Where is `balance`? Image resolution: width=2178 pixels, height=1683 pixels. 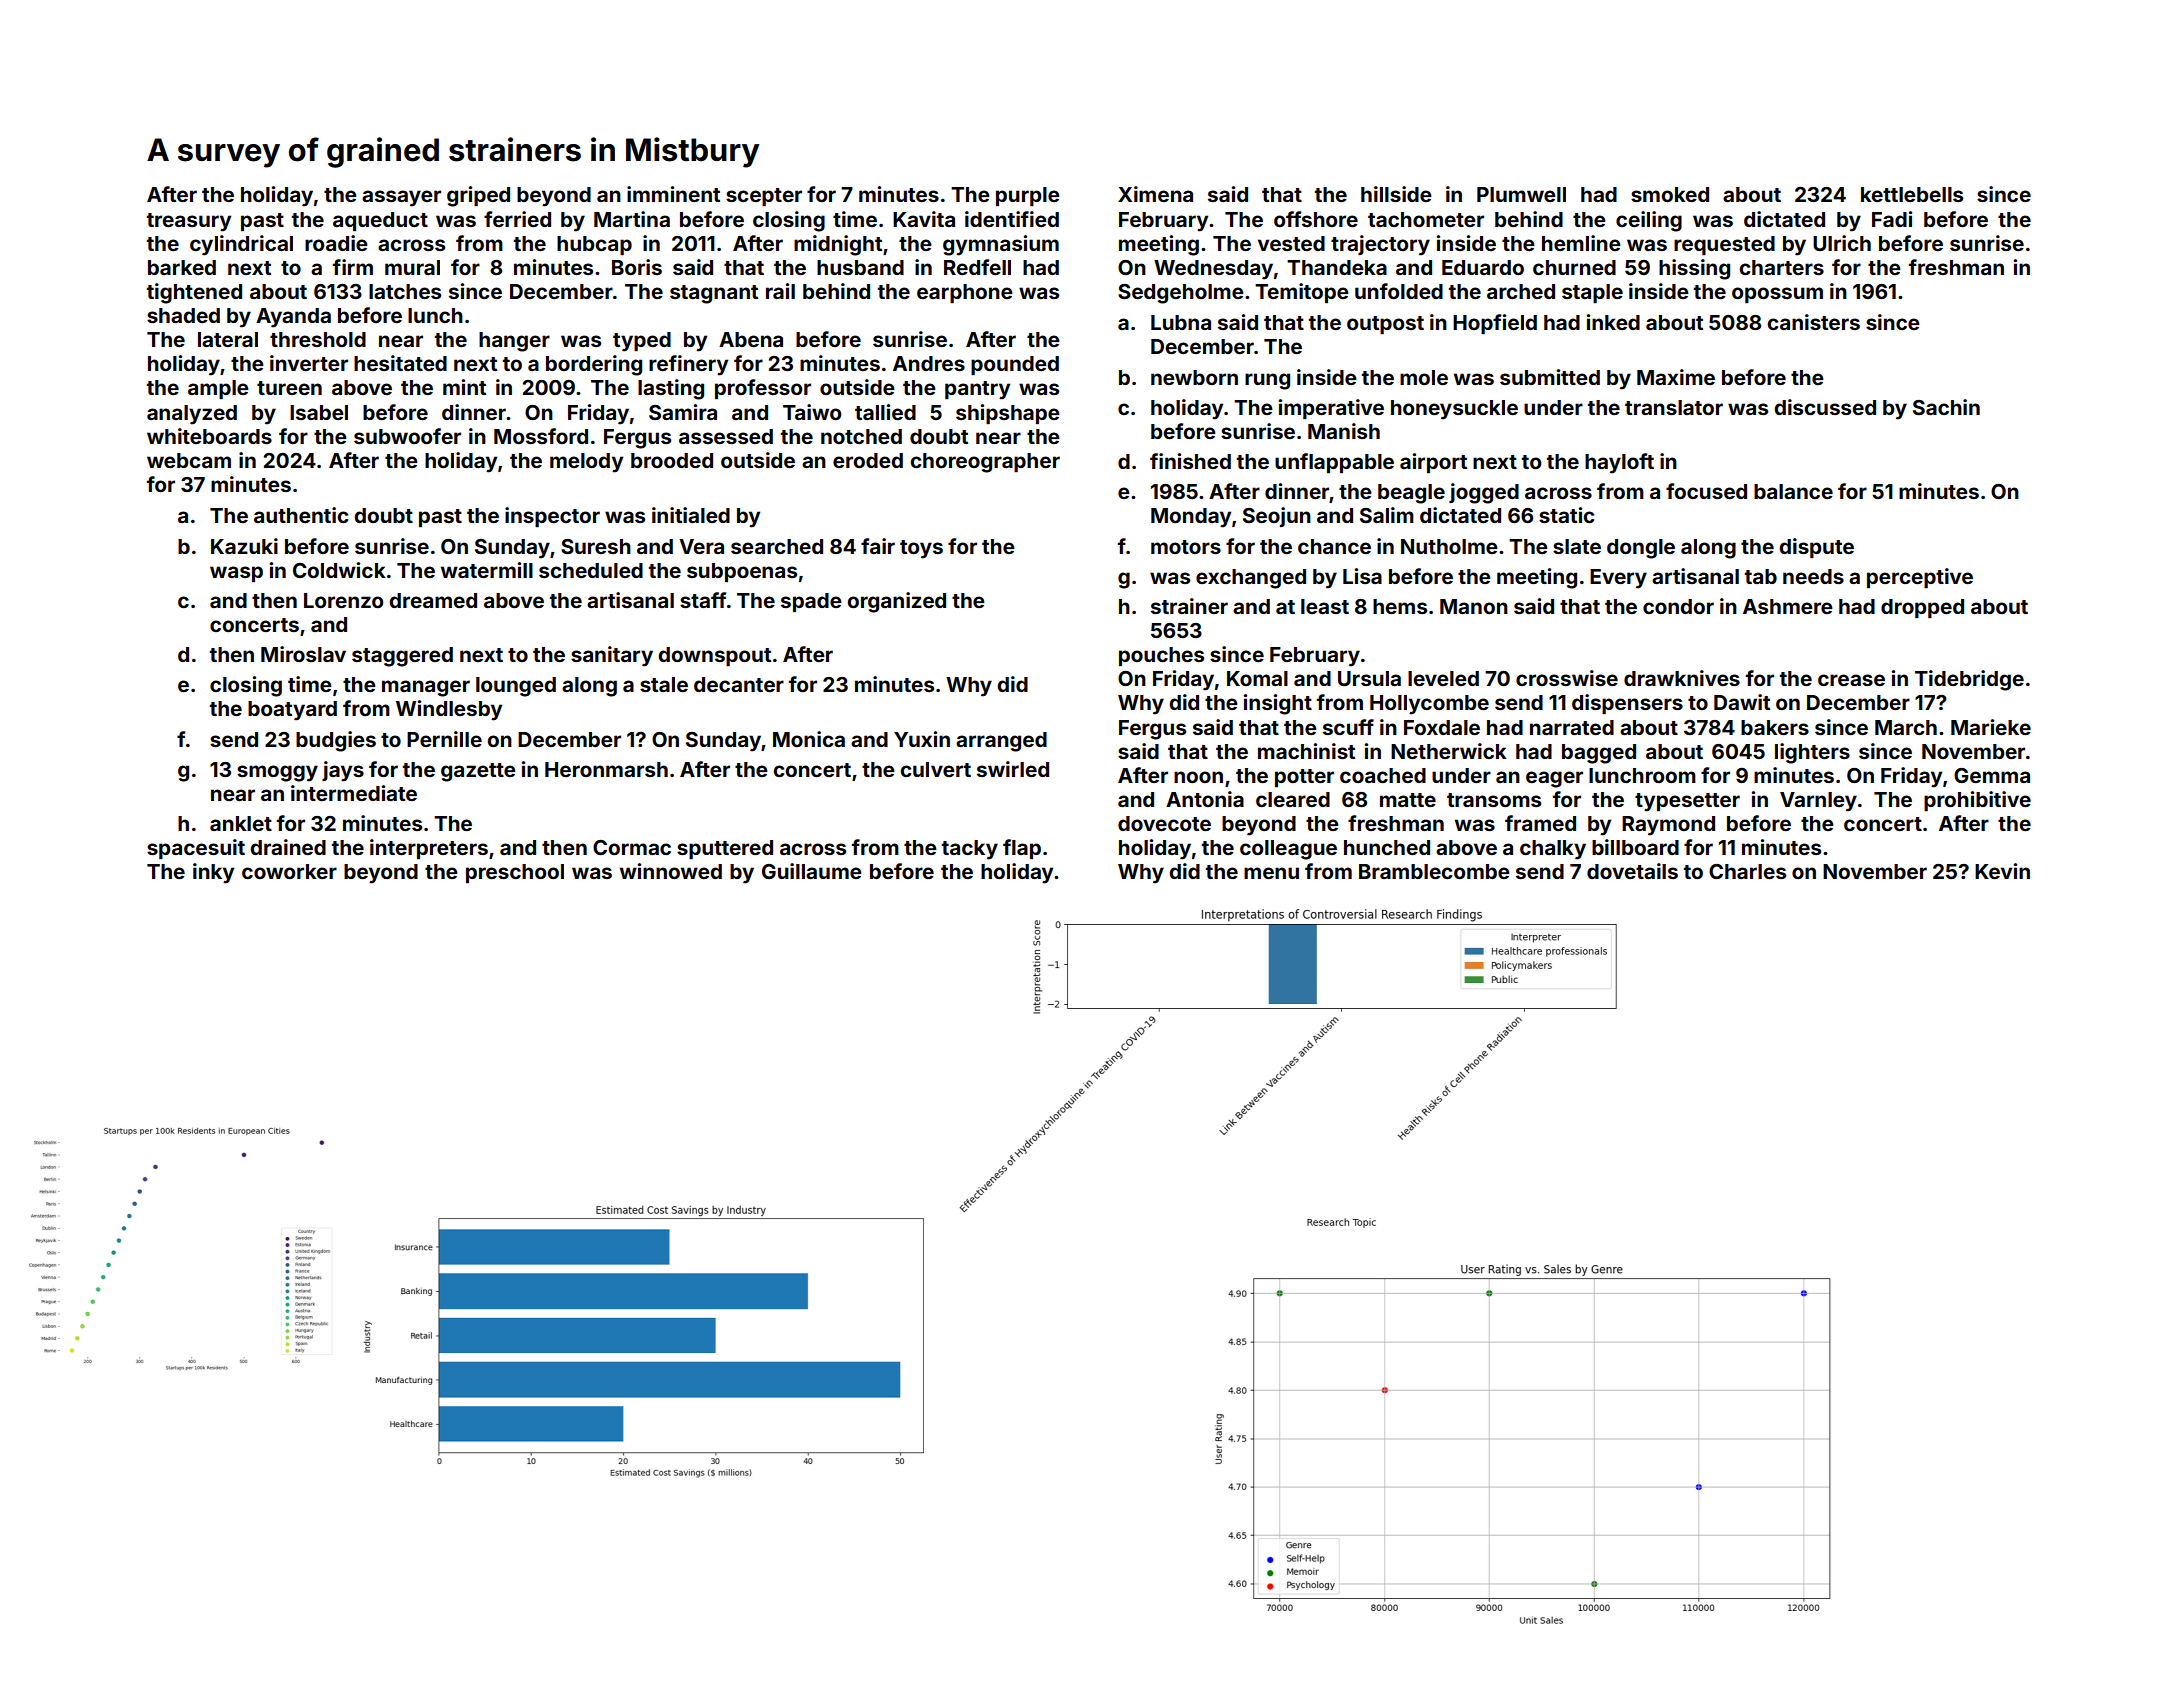 balance is located at coordinates (1793, 491).
